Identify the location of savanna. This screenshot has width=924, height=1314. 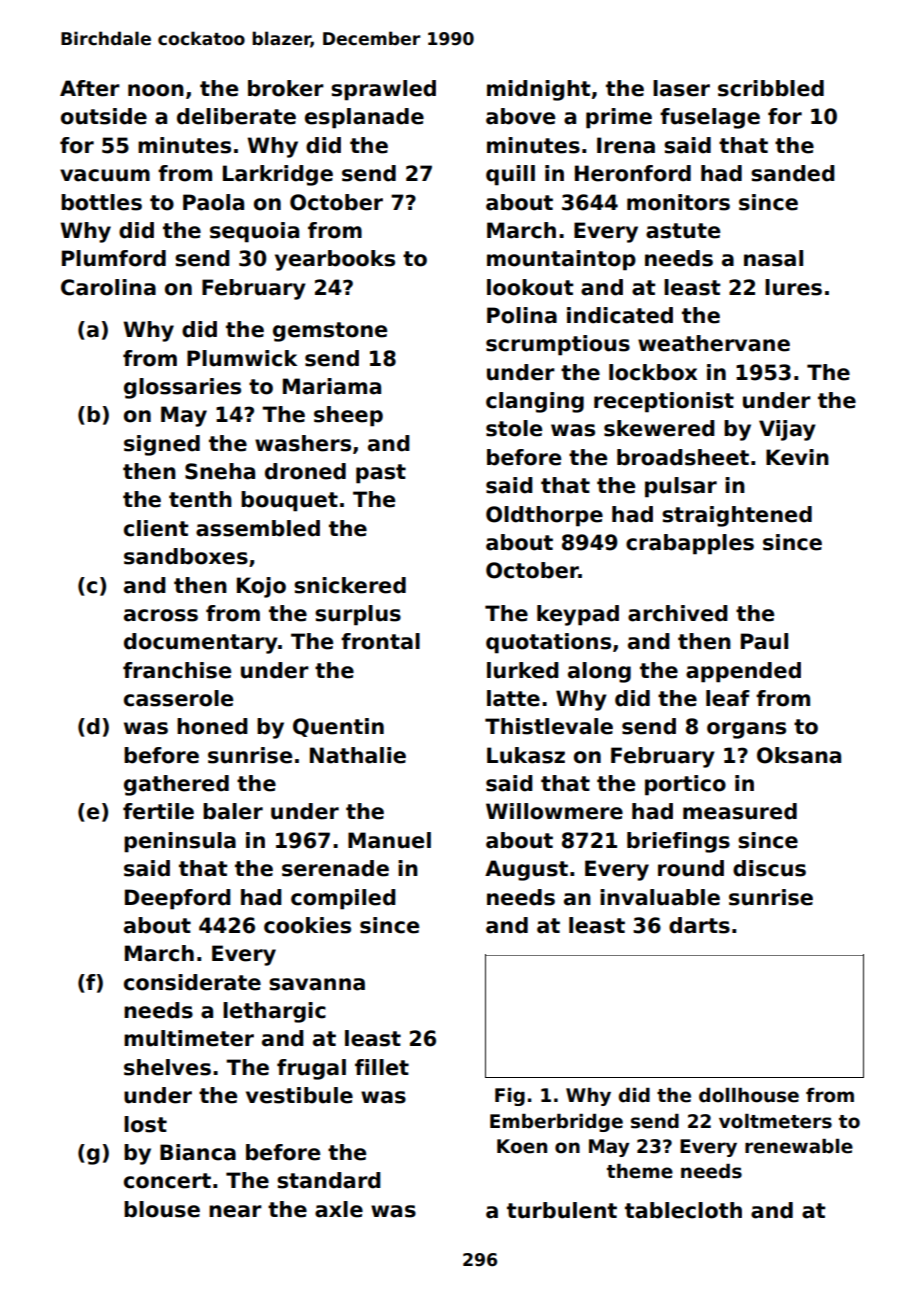
(317, 984).
